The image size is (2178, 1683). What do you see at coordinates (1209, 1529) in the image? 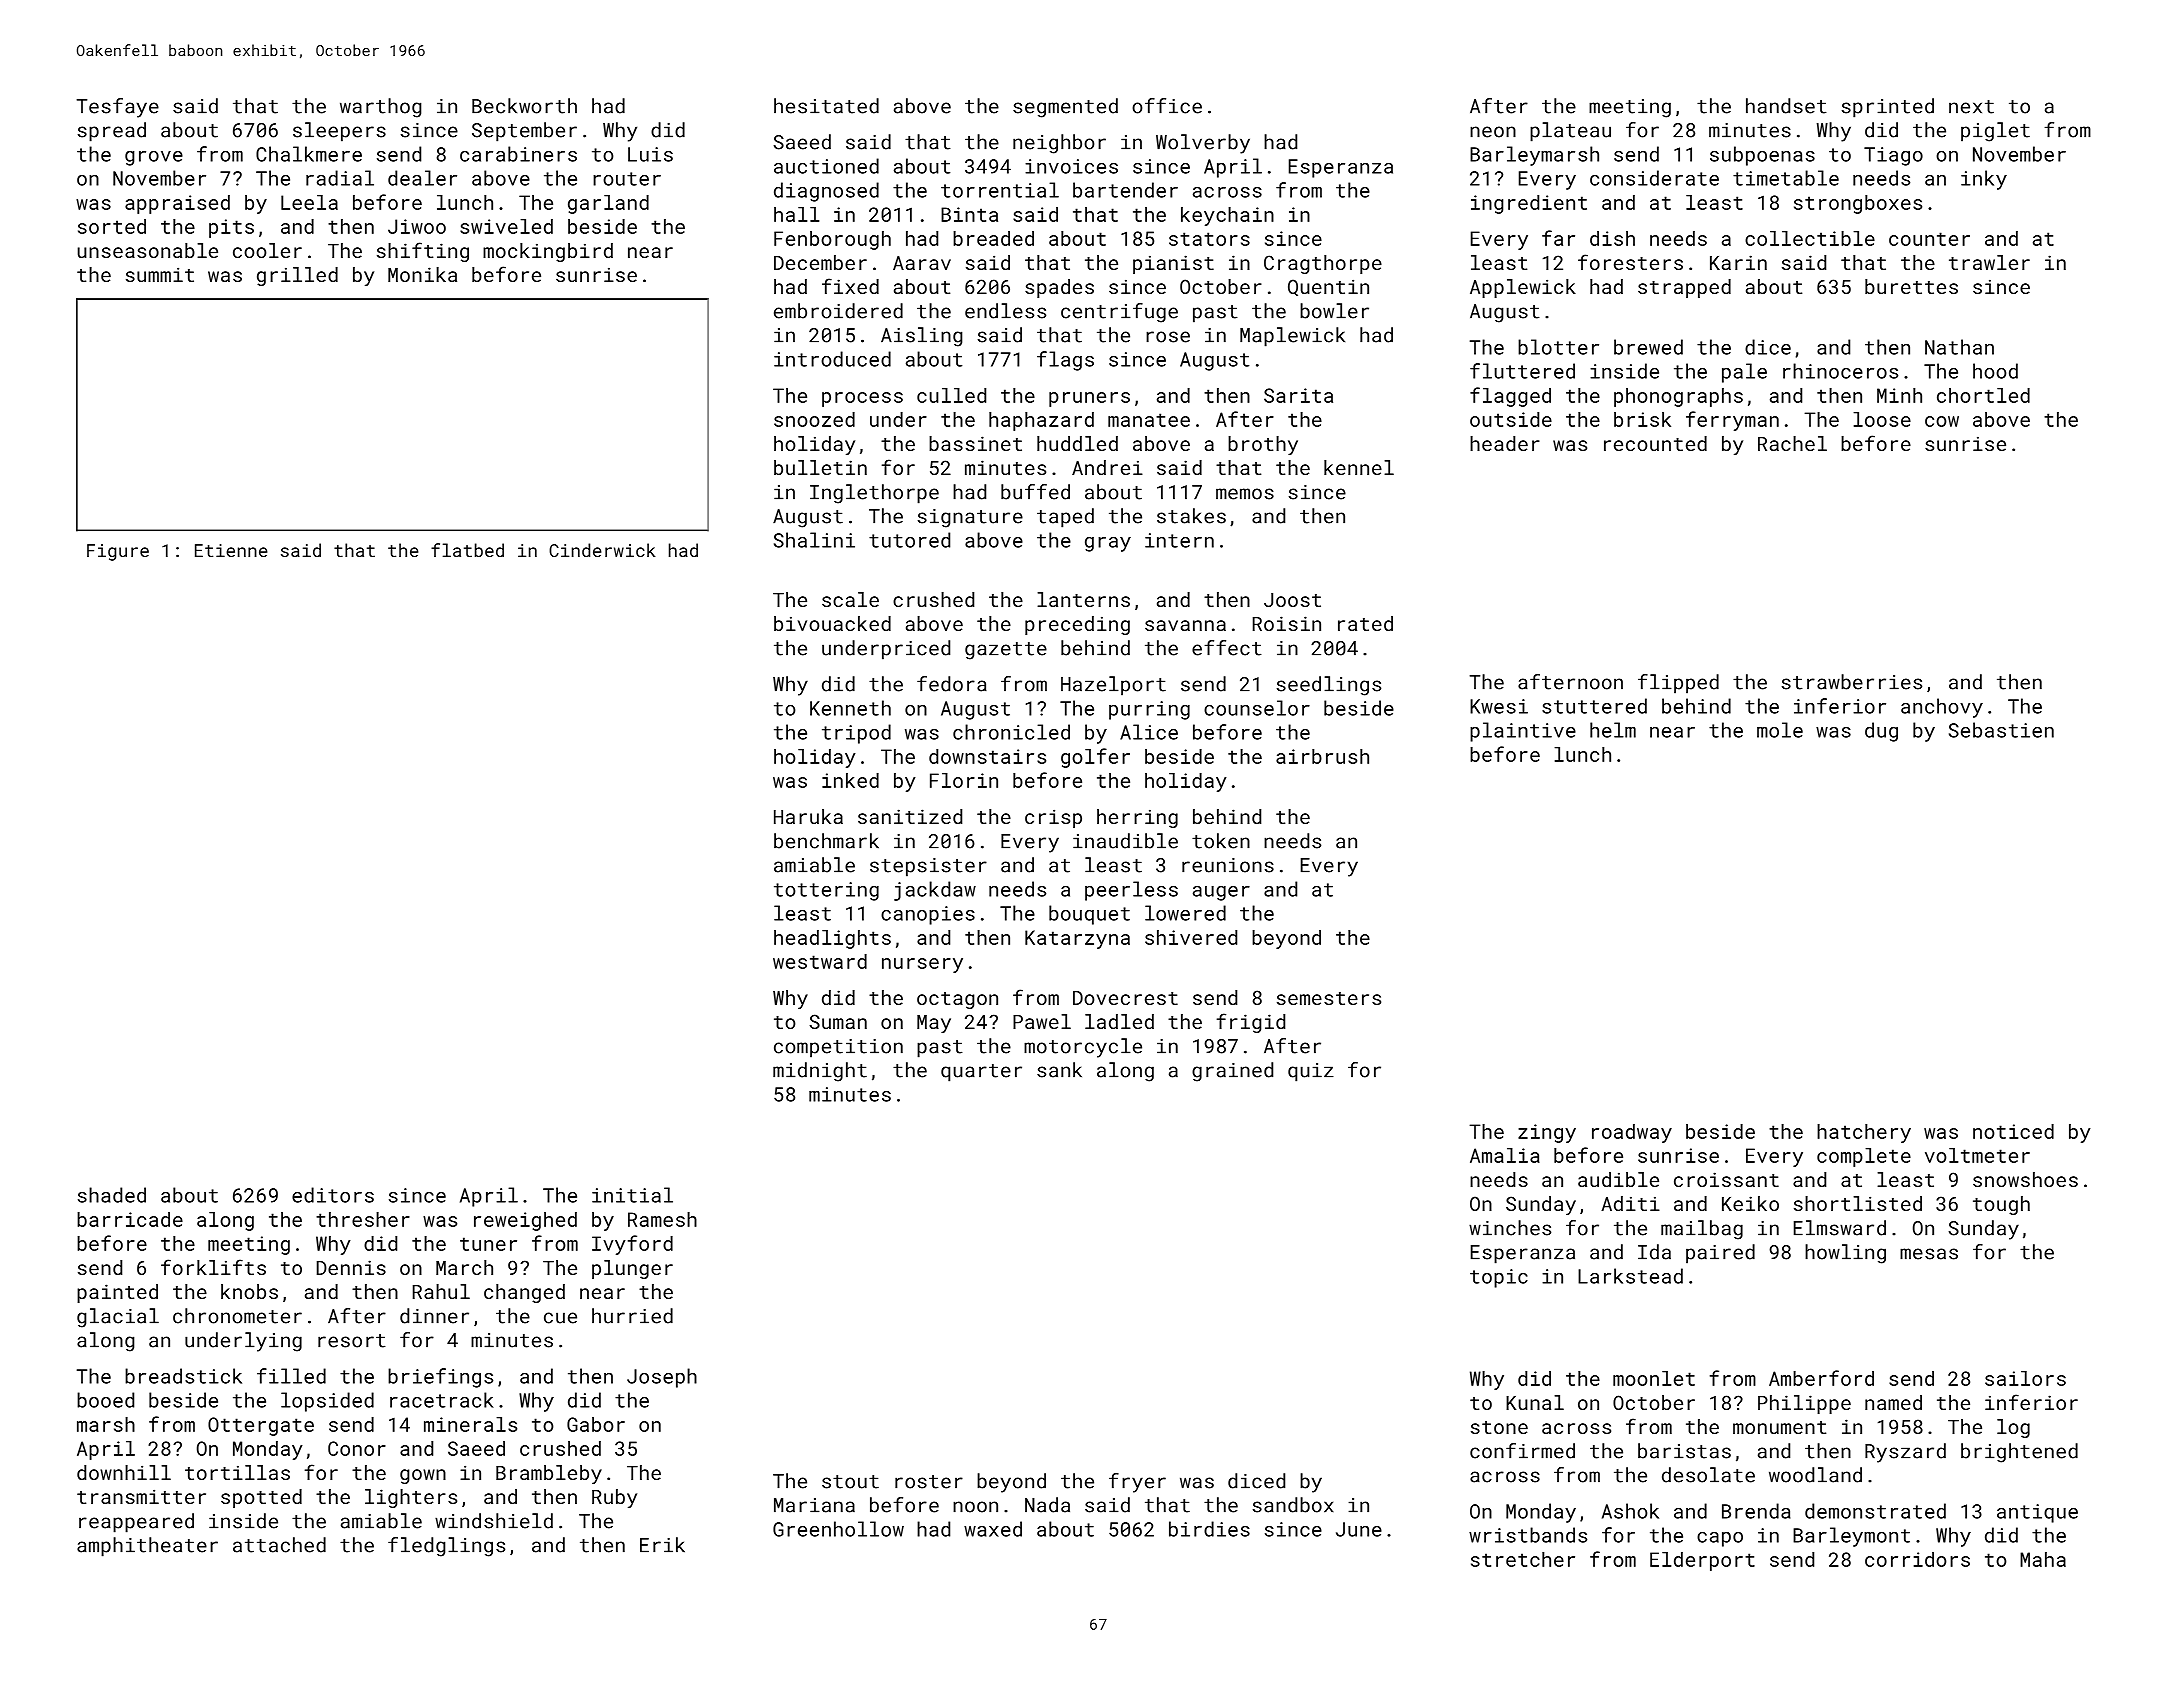
I see `birdies` at bounding box center [1209, 1529].
